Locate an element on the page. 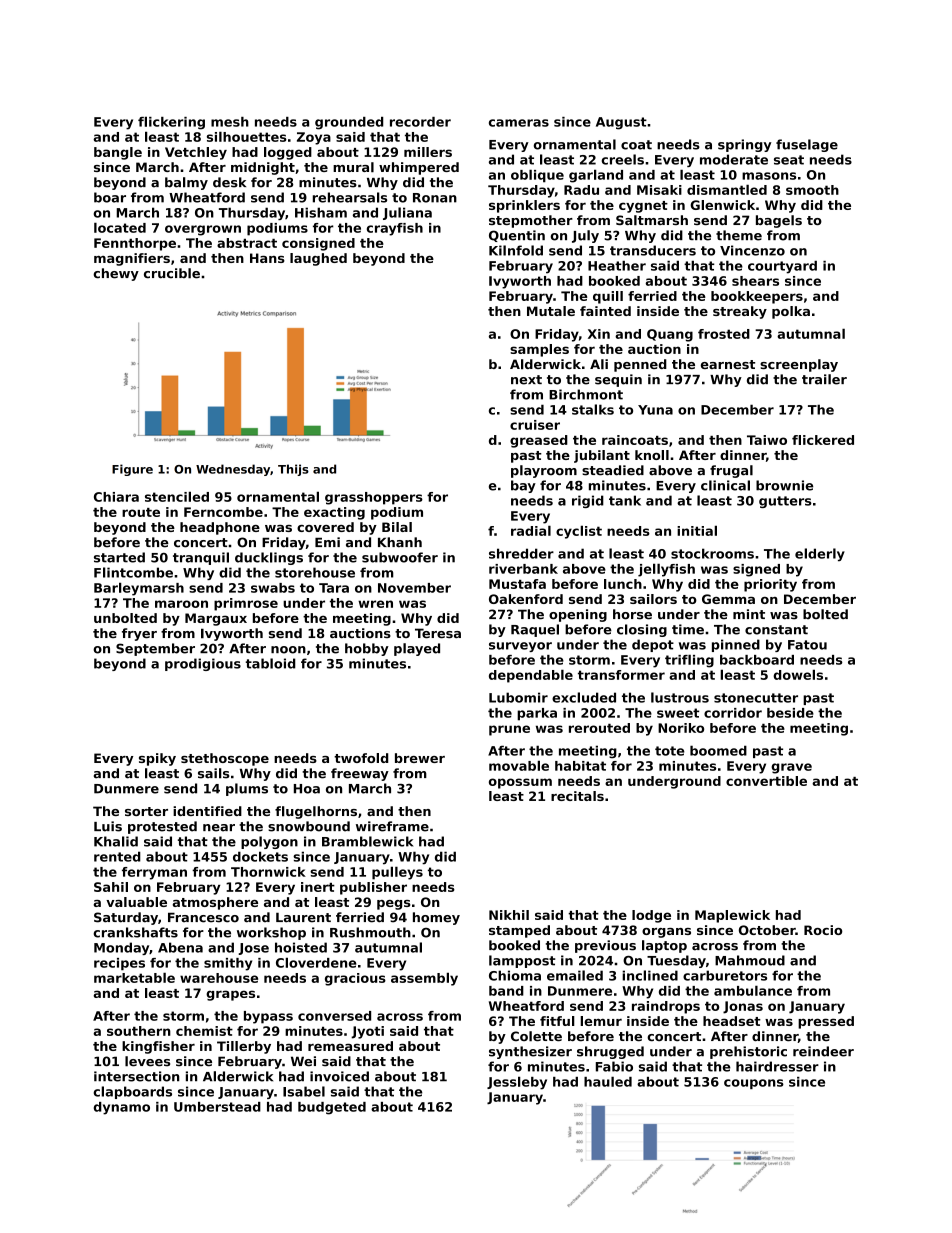 The width and height of the image is (952, 1233). stenciled is located at coordinates (177, 496).
